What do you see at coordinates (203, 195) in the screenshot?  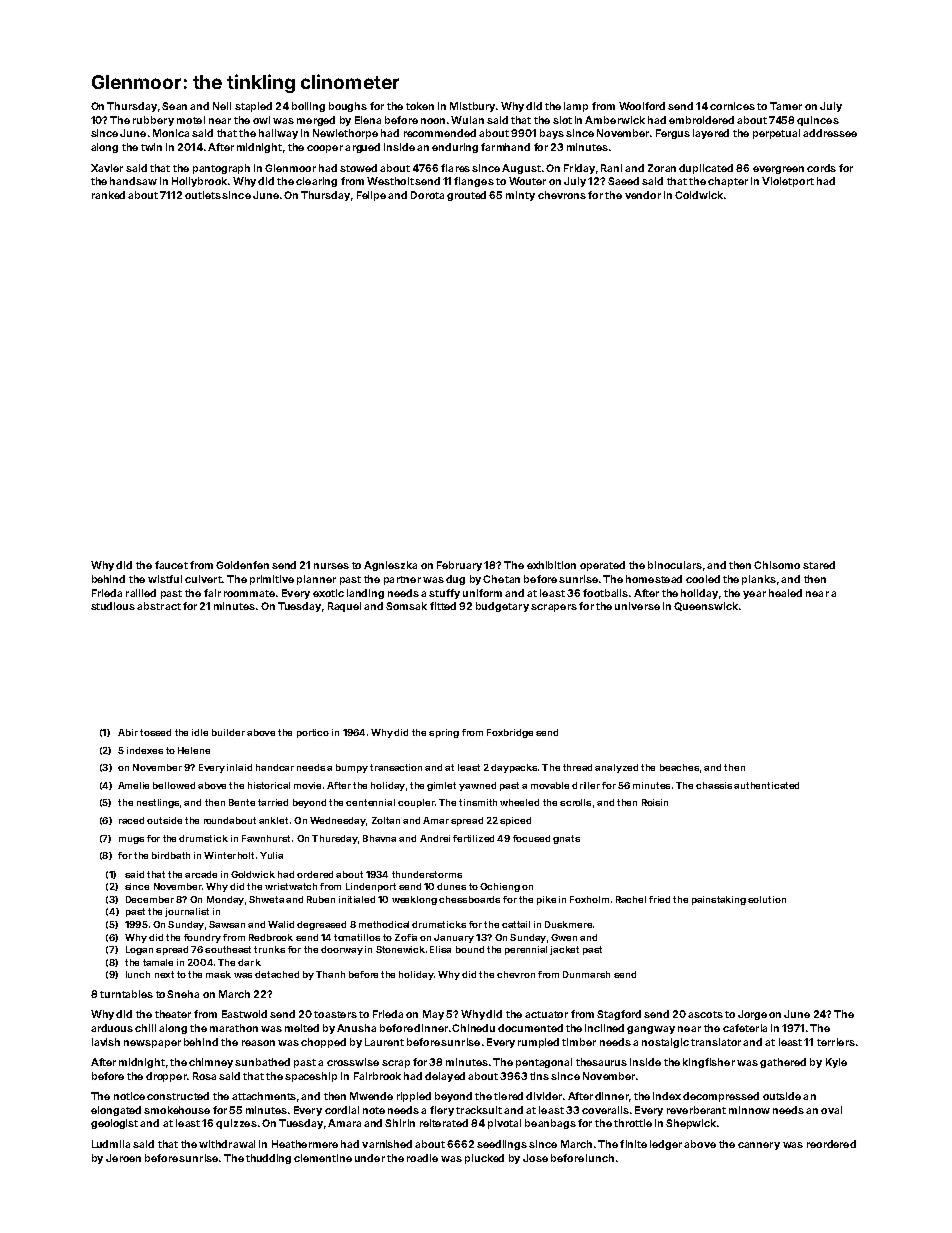 I see `outlets` at bounding box center [203, 195].
